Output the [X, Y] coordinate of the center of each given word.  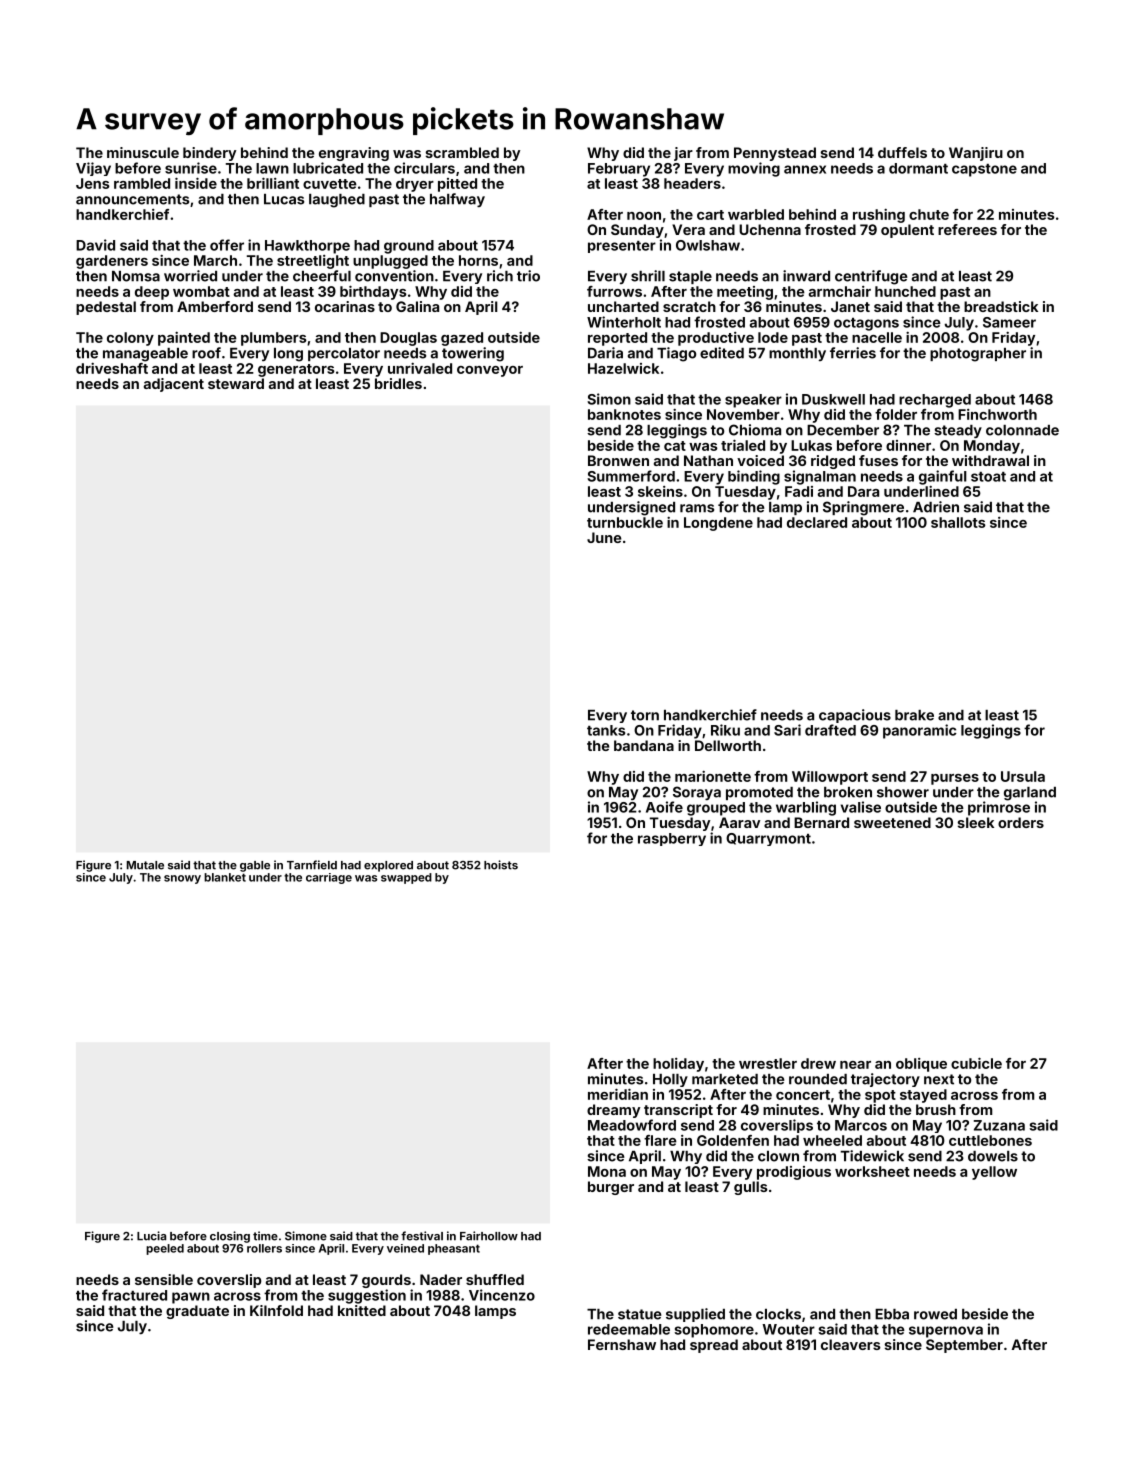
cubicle [976, 1063]
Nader [441, 1279]
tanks [606, 730]
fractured [134, 1295]
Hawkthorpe [307, 247]
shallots [958, 522]
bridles [398, 383]
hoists [501, 865]
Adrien [936, 507]
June [604, 537]
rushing [879, 216]
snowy [182, 879]
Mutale [145, 865]
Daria [605, 353]
